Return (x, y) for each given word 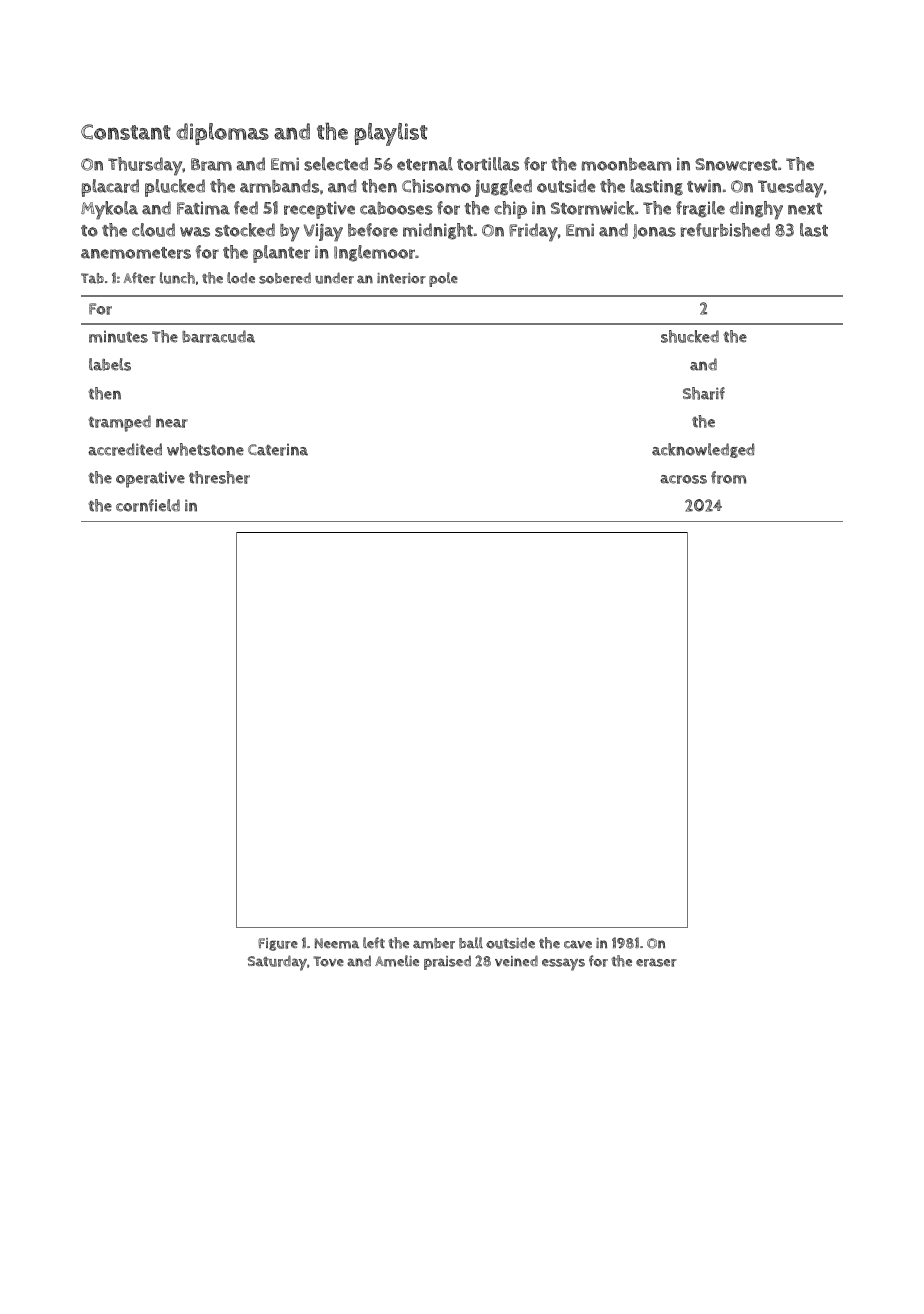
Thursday (145, 166)
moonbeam (626, 164)
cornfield (148, 505)
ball (471, 943)
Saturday (277, 963)
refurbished (725, 230)
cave (578, 944)
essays (563, 964)
